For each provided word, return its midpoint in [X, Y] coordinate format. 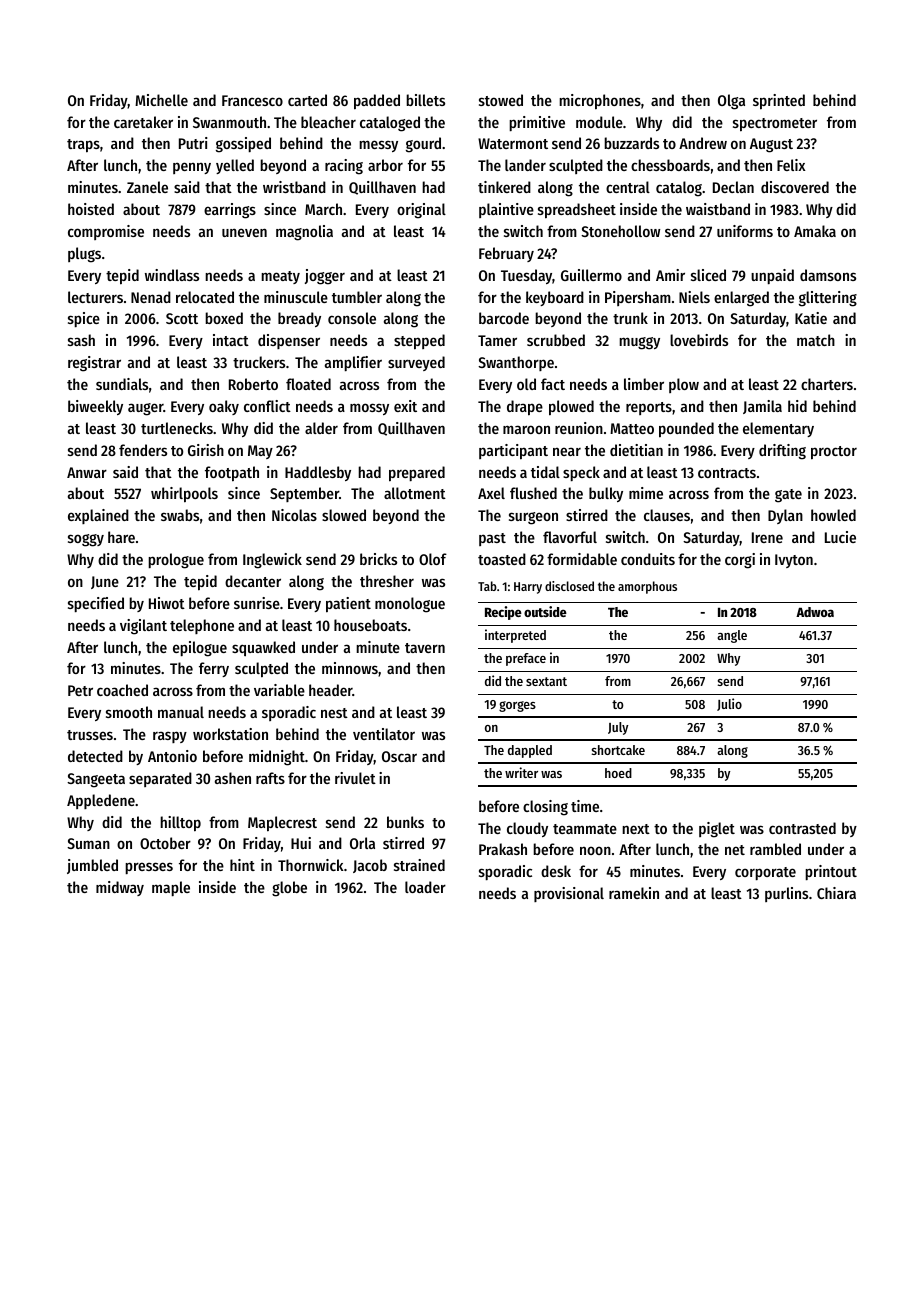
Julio [729, 704]
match [816, 340]
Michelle [161, 100]
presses [149, 868]
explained [98, 516]
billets [425, 100]
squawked [263, 649]
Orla [362, 843]
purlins [786, 894]
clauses [667, 515]
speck [581, 473]
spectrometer [775, 125]
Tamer [497, 340]
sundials [122, 384]
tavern [425, 648]
